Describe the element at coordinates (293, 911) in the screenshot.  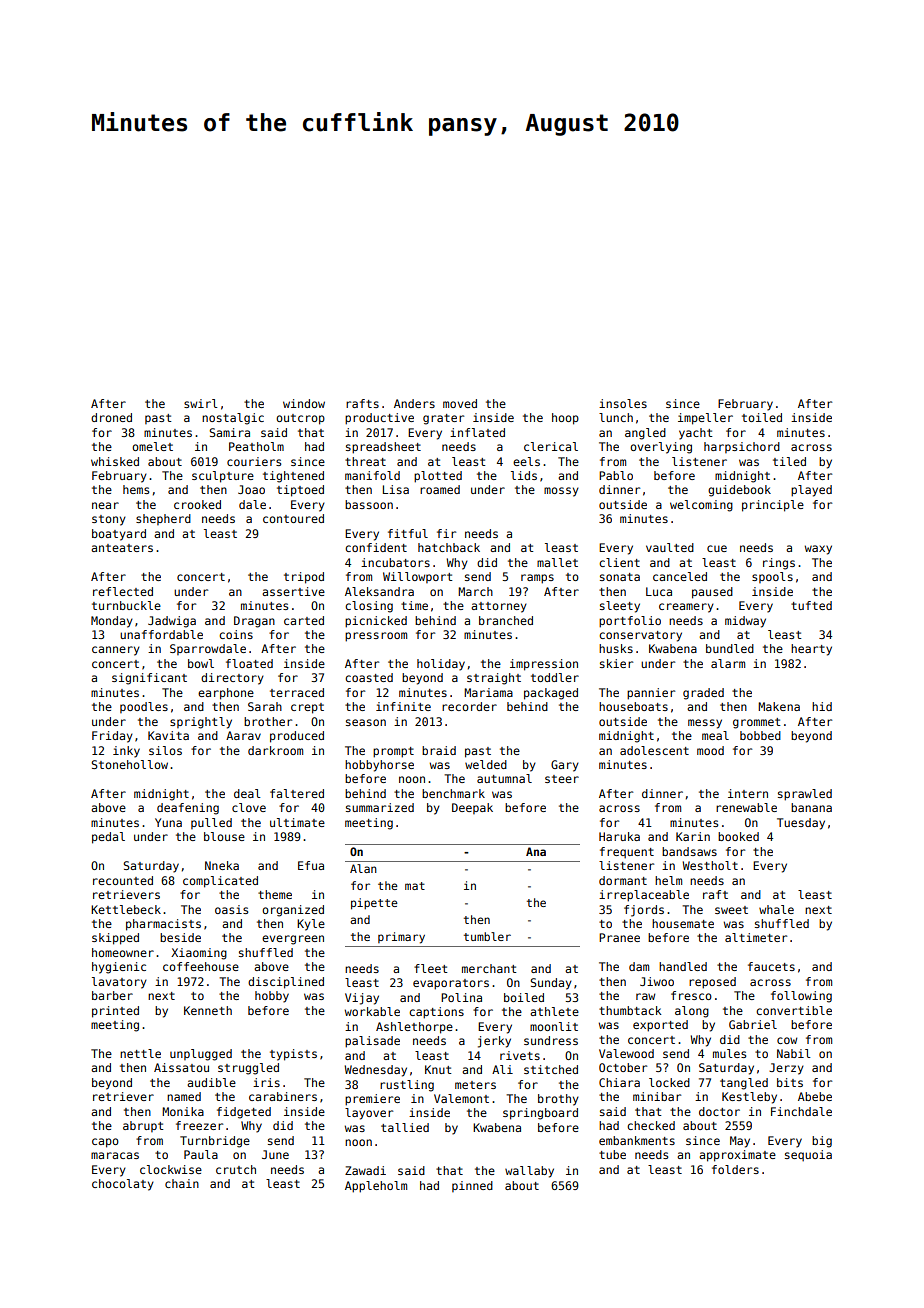
I see `organized` at that location.
